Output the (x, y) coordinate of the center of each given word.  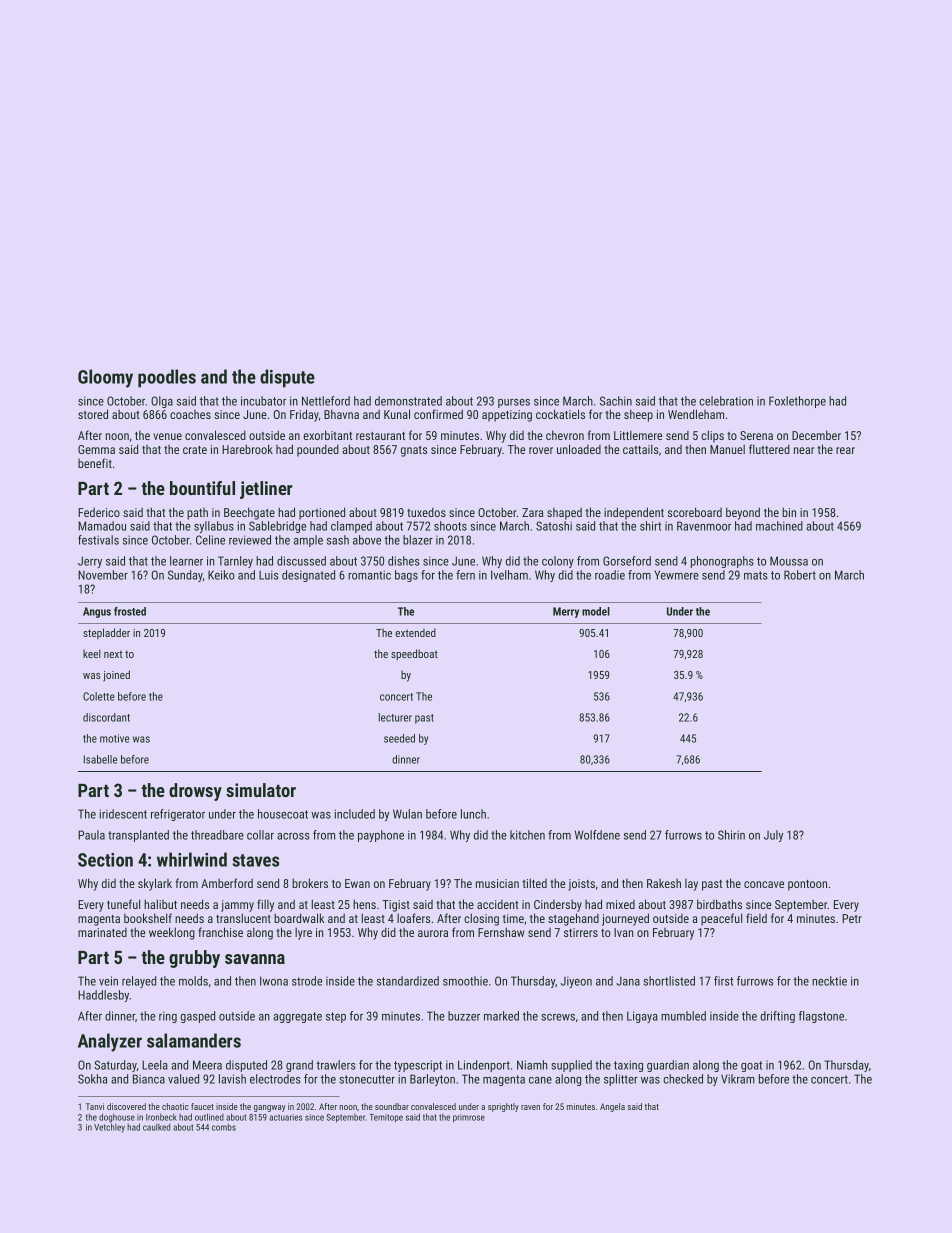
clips (712, 436)
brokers (310, 883)
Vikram (738, 1079)
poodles (167, 378)
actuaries (285, 1117)
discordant (106, 717)
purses (514, 403)
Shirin (731, 835)
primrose (469, 1118)
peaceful (721, 919)
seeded (399, 738)
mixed (620, 904)
